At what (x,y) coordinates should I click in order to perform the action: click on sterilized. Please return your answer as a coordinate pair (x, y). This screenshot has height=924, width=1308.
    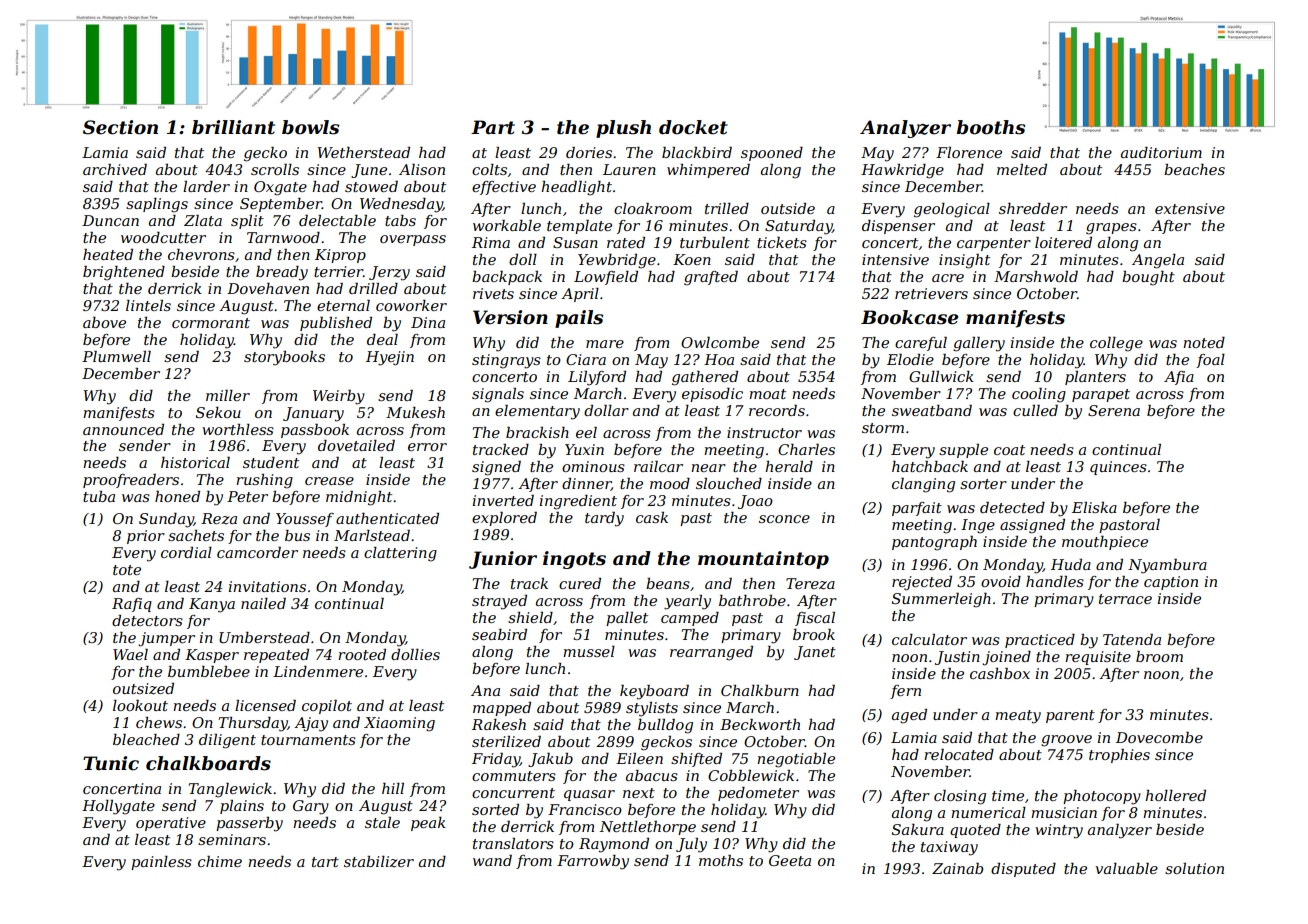
    Looking at the image, I should click on (506, 742).
